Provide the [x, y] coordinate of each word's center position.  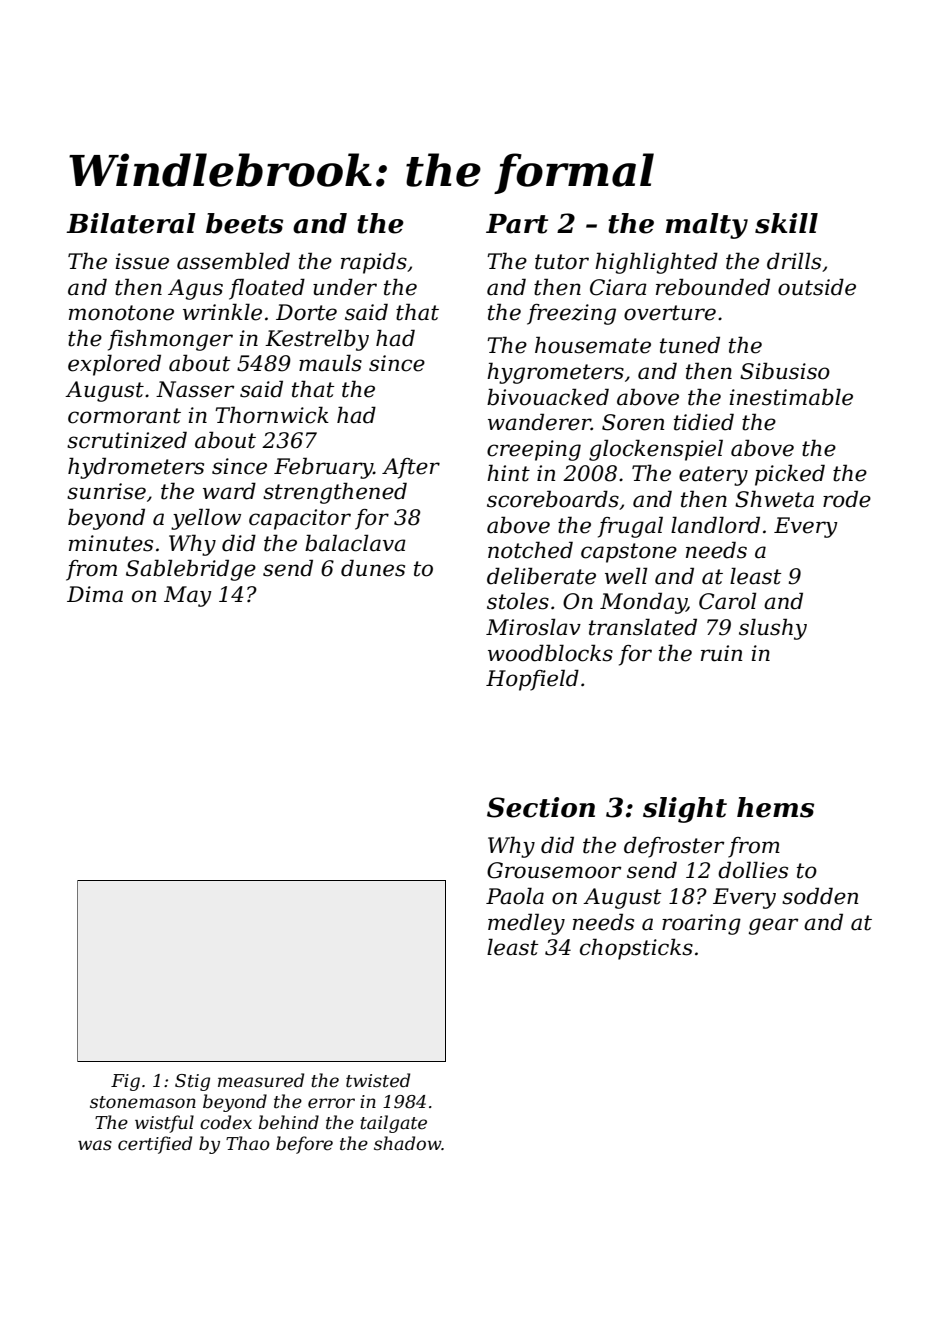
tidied [704, 422]
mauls [330, 363]
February [323, 468]
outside [817, 287]
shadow [408, 1143]
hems [775, 807]
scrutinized [127, 440]
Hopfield [532, 680]
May [188, 596]
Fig [125, 1082]
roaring [701, 924]
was [95, 1145]
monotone [121, 313]
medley [526, 924]
